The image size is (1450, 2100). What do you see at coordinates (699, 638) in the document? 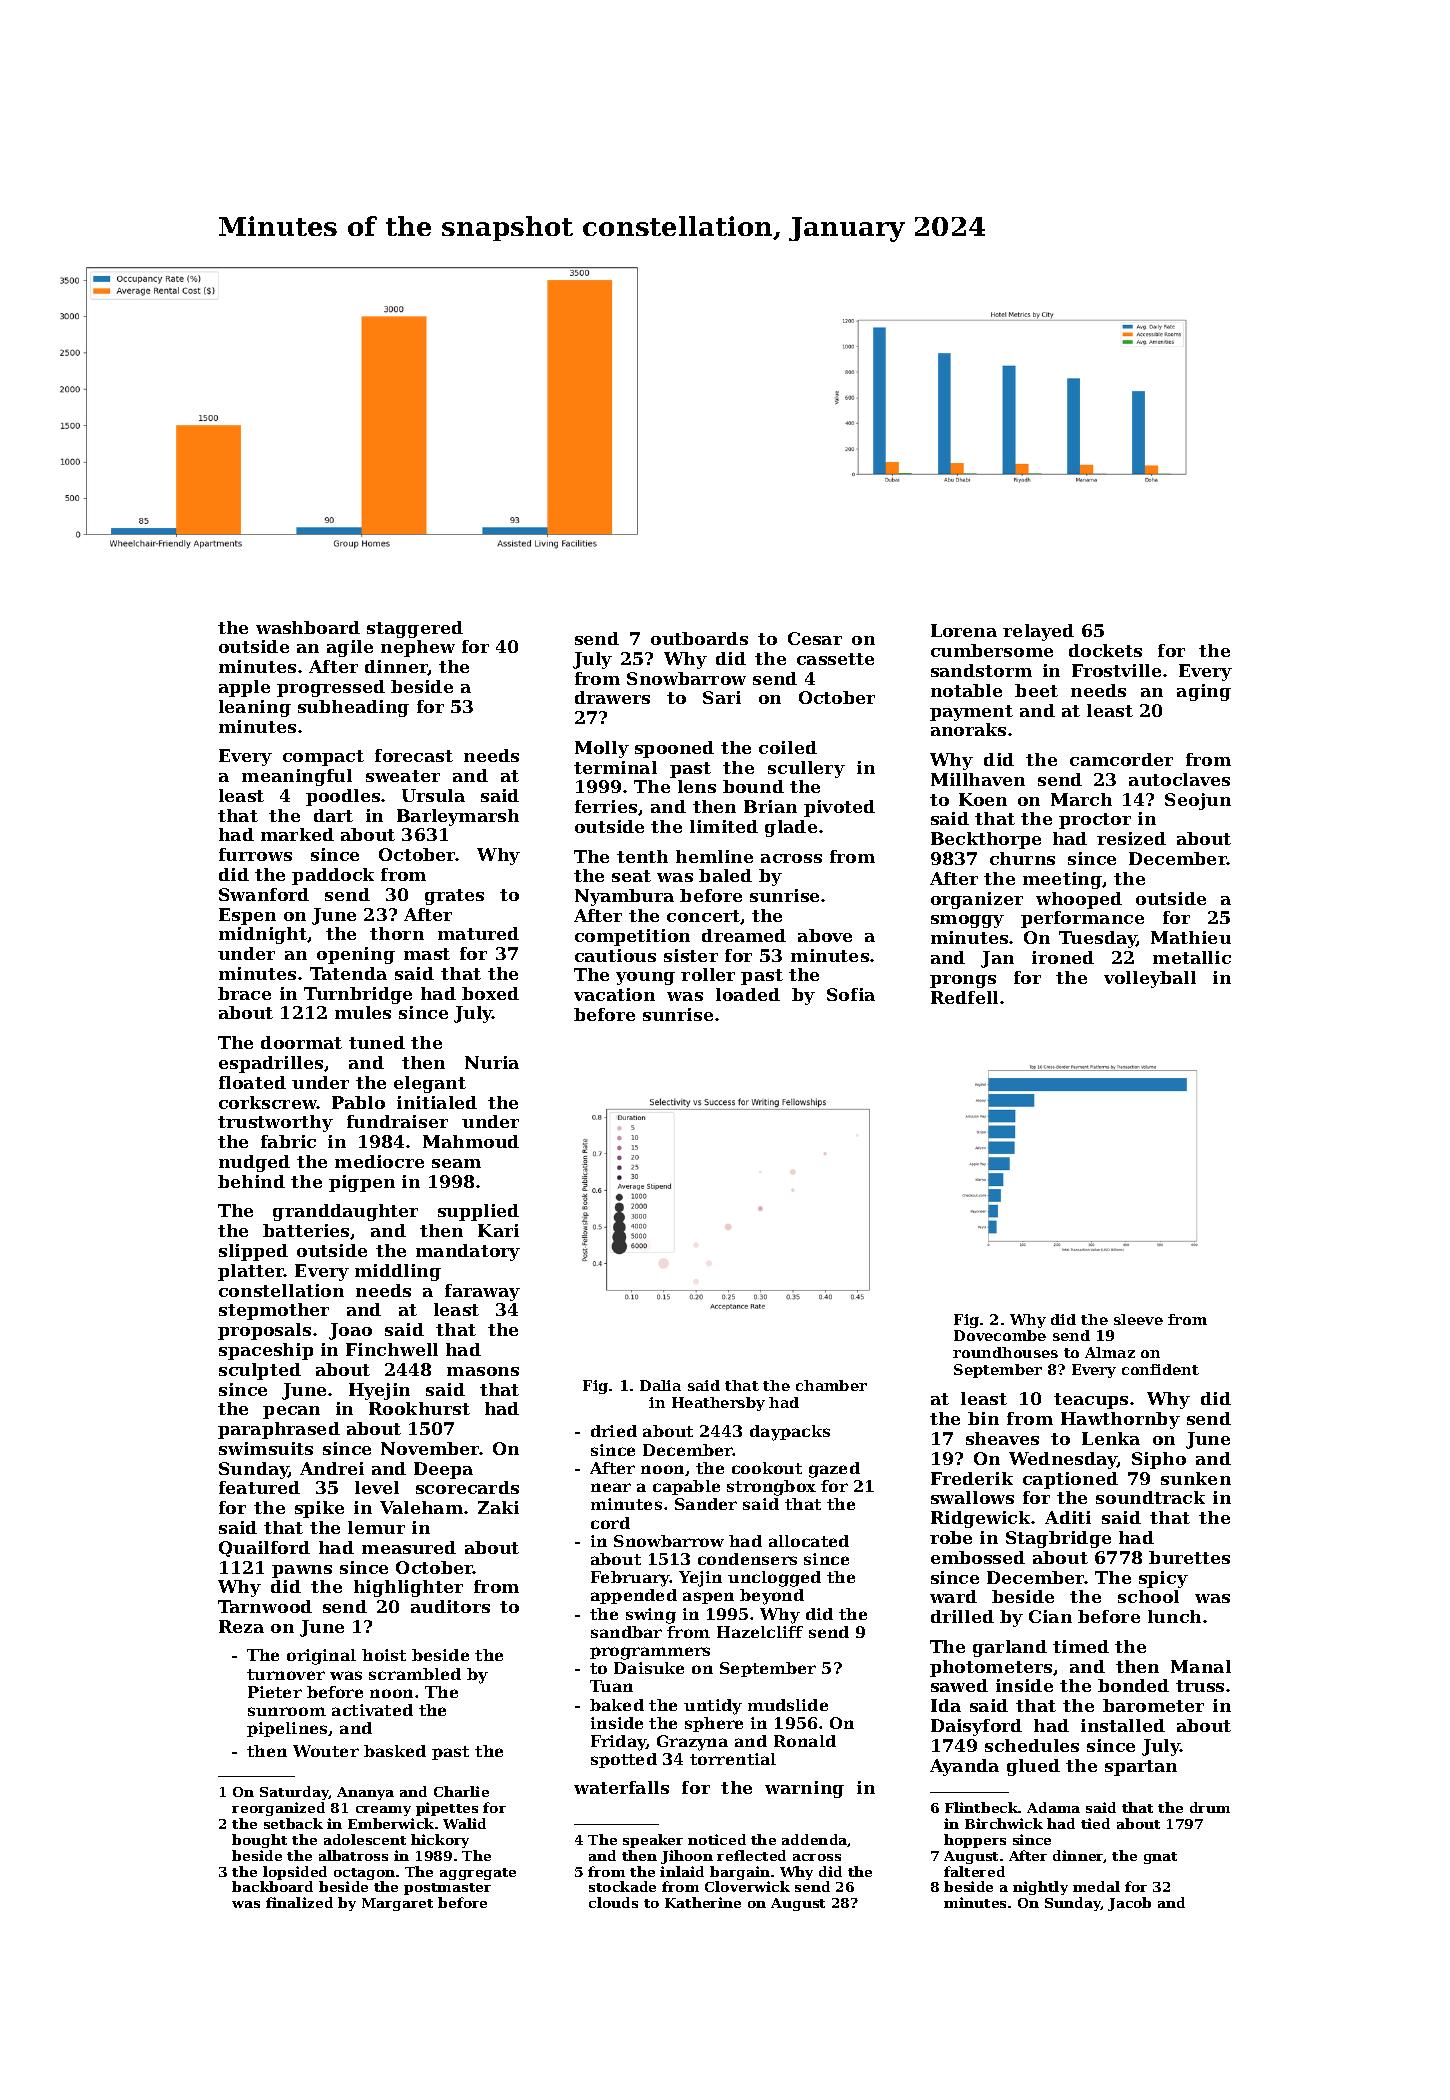
I see `outboards` at bounding box center [699, 638].
